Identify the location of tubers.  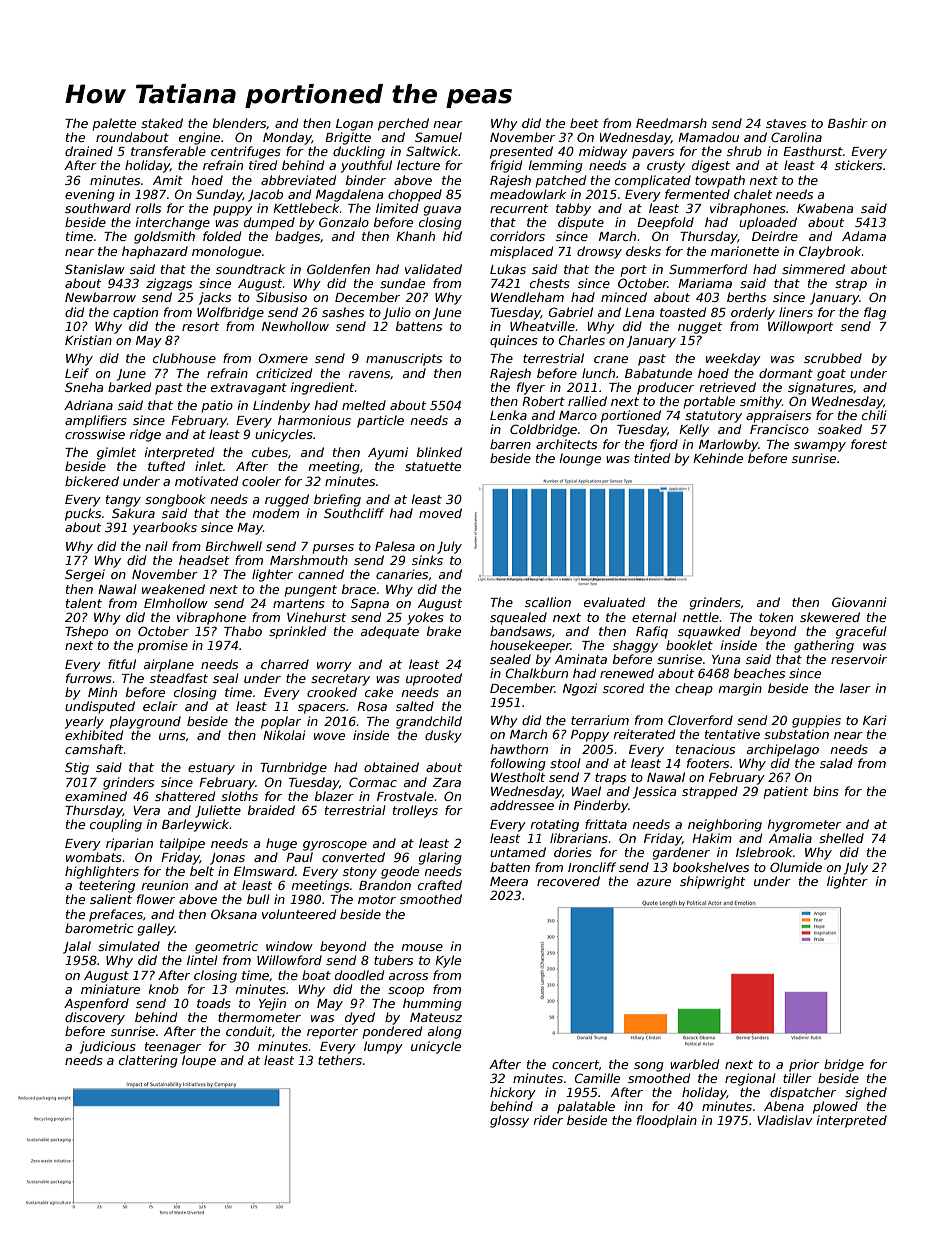
(393, 960).
